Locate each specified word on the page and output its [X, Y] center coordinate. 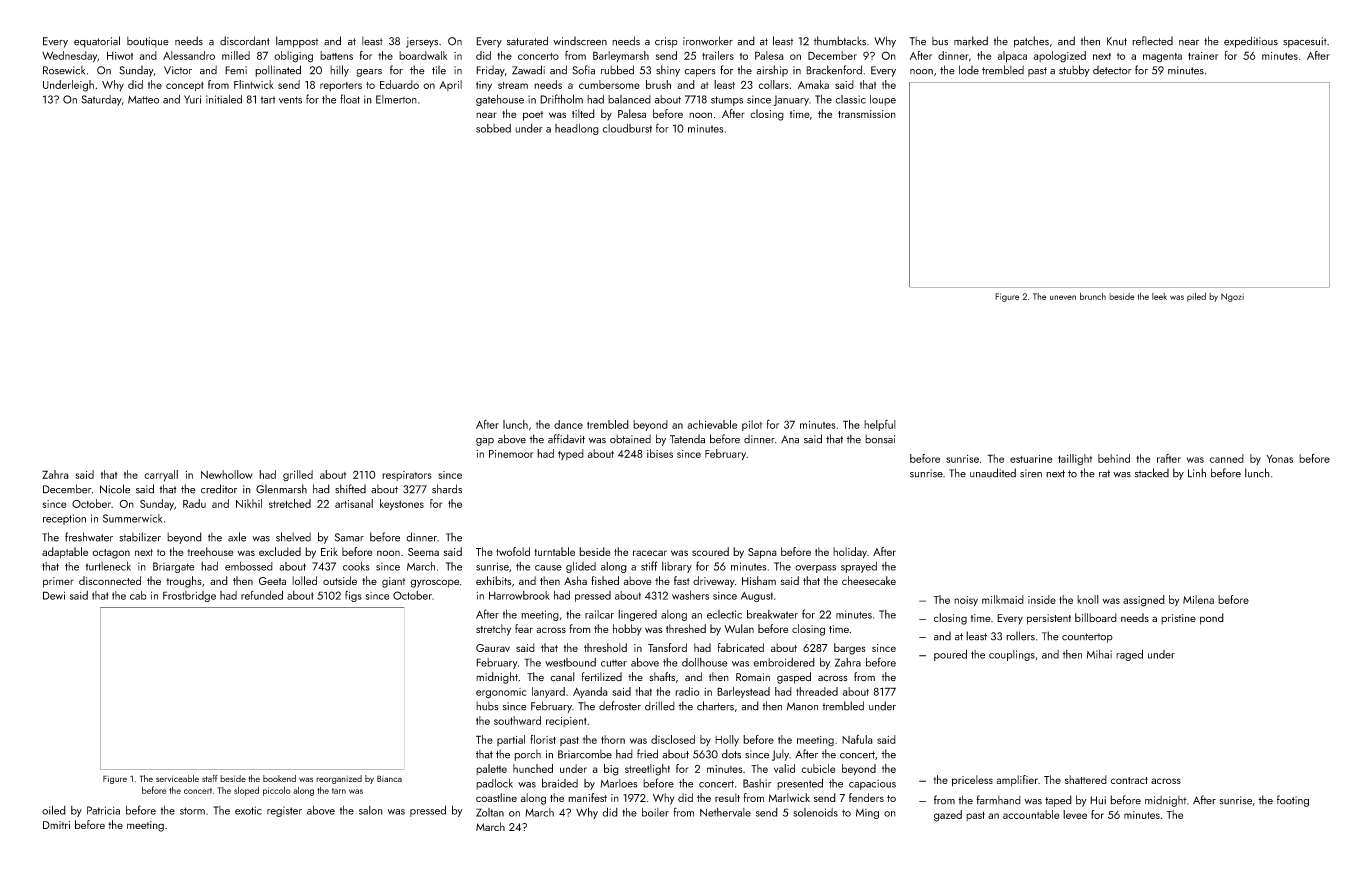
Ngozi [1232, 297]
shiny [668, 71]
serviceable [177, 778]
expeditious [1251, 42]
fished [605, 580]
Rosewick [64, 70]
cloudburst [627, 128]
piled [1196, 297]
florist [543, 739]
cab [138, 595]
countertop [1087, 638]
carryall [161, 475]
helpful [880, 425]
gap [485, 442]
